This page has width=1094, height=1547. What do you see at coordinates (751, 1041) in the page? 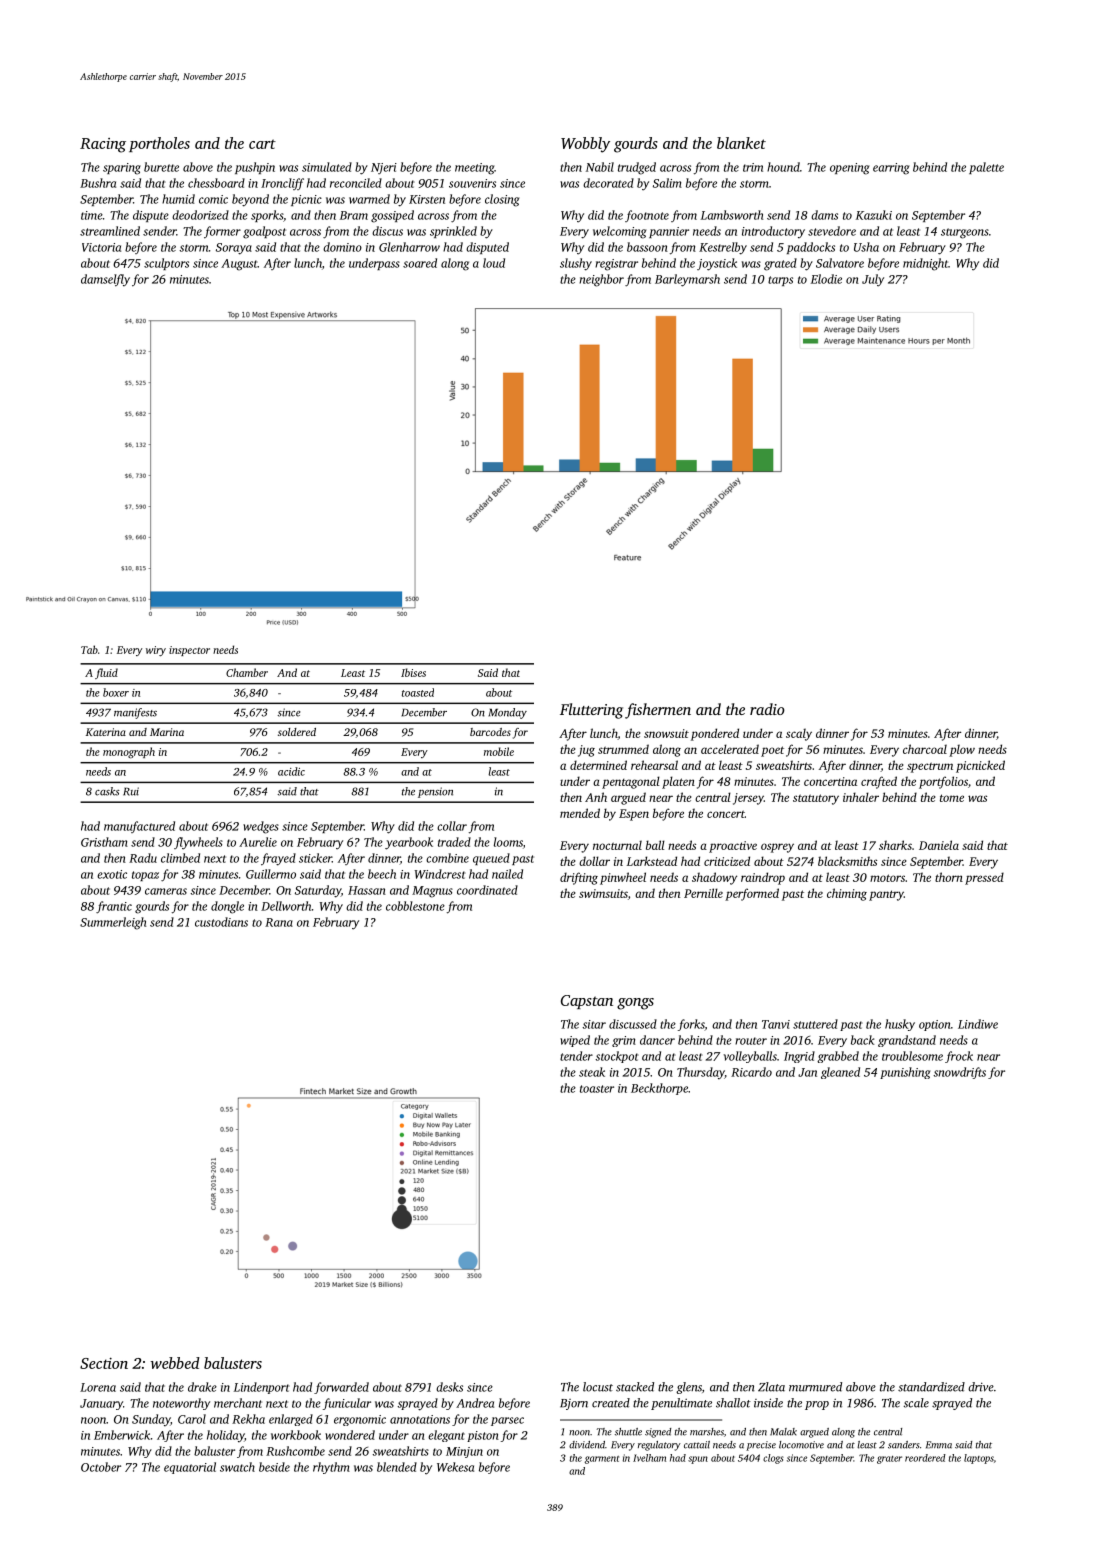
I see `router` at bounding box center [751, 1041].
